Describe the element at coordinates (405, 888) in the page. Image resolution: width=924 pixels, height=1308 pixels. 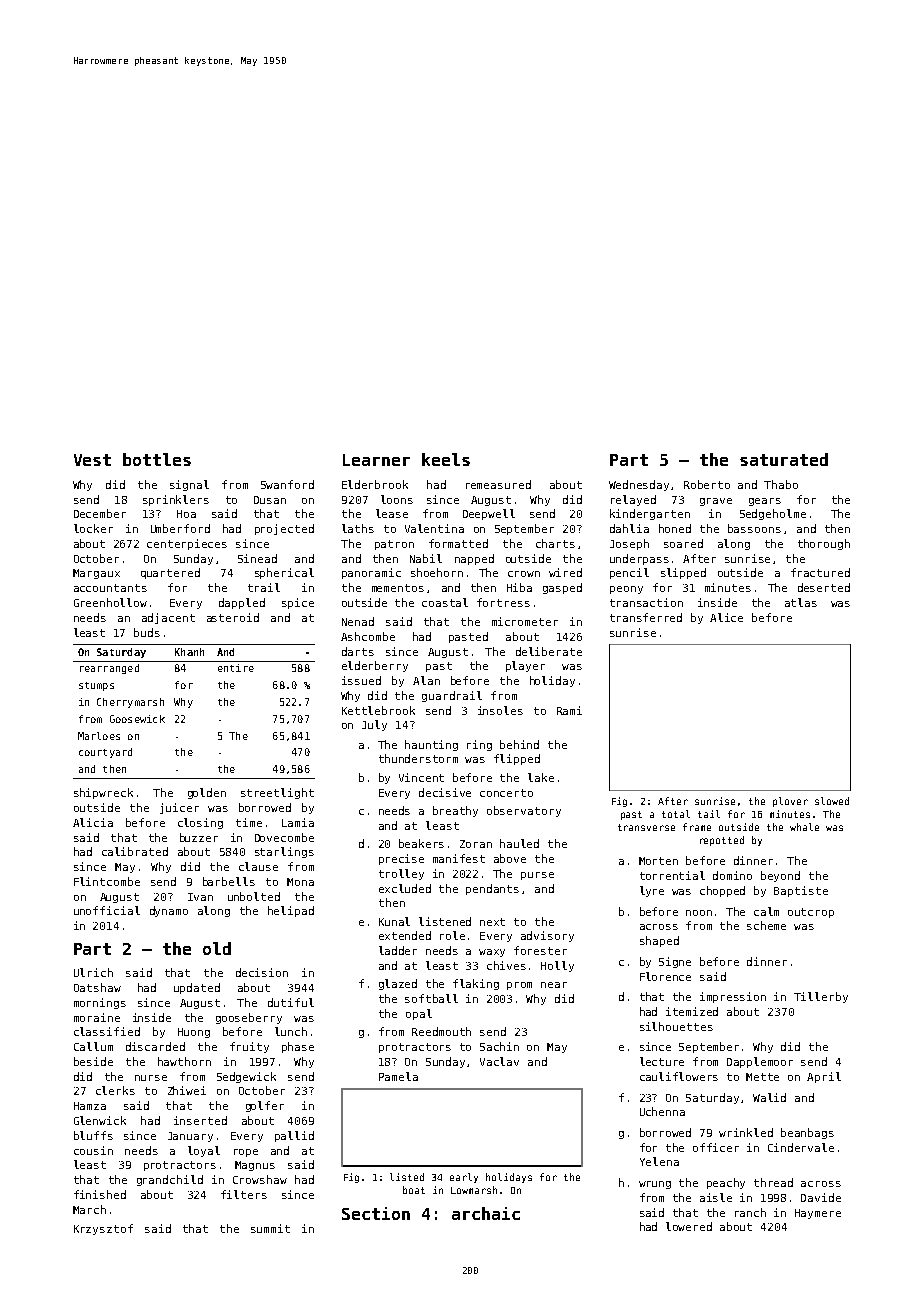
I see `excluded` at that location.
